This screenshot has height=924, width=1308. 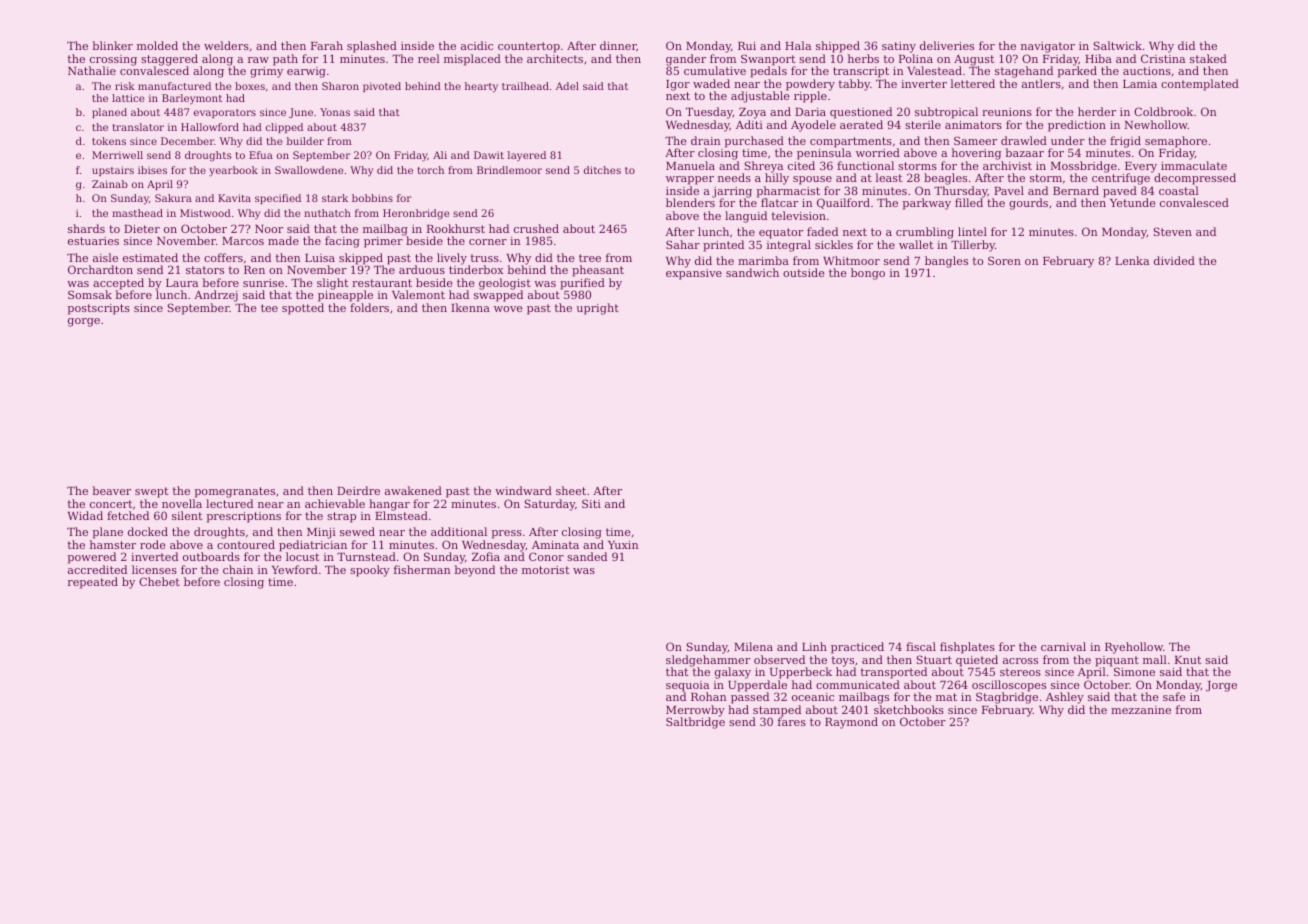 I want to click on Kavita, so click(x=234, y=198).
